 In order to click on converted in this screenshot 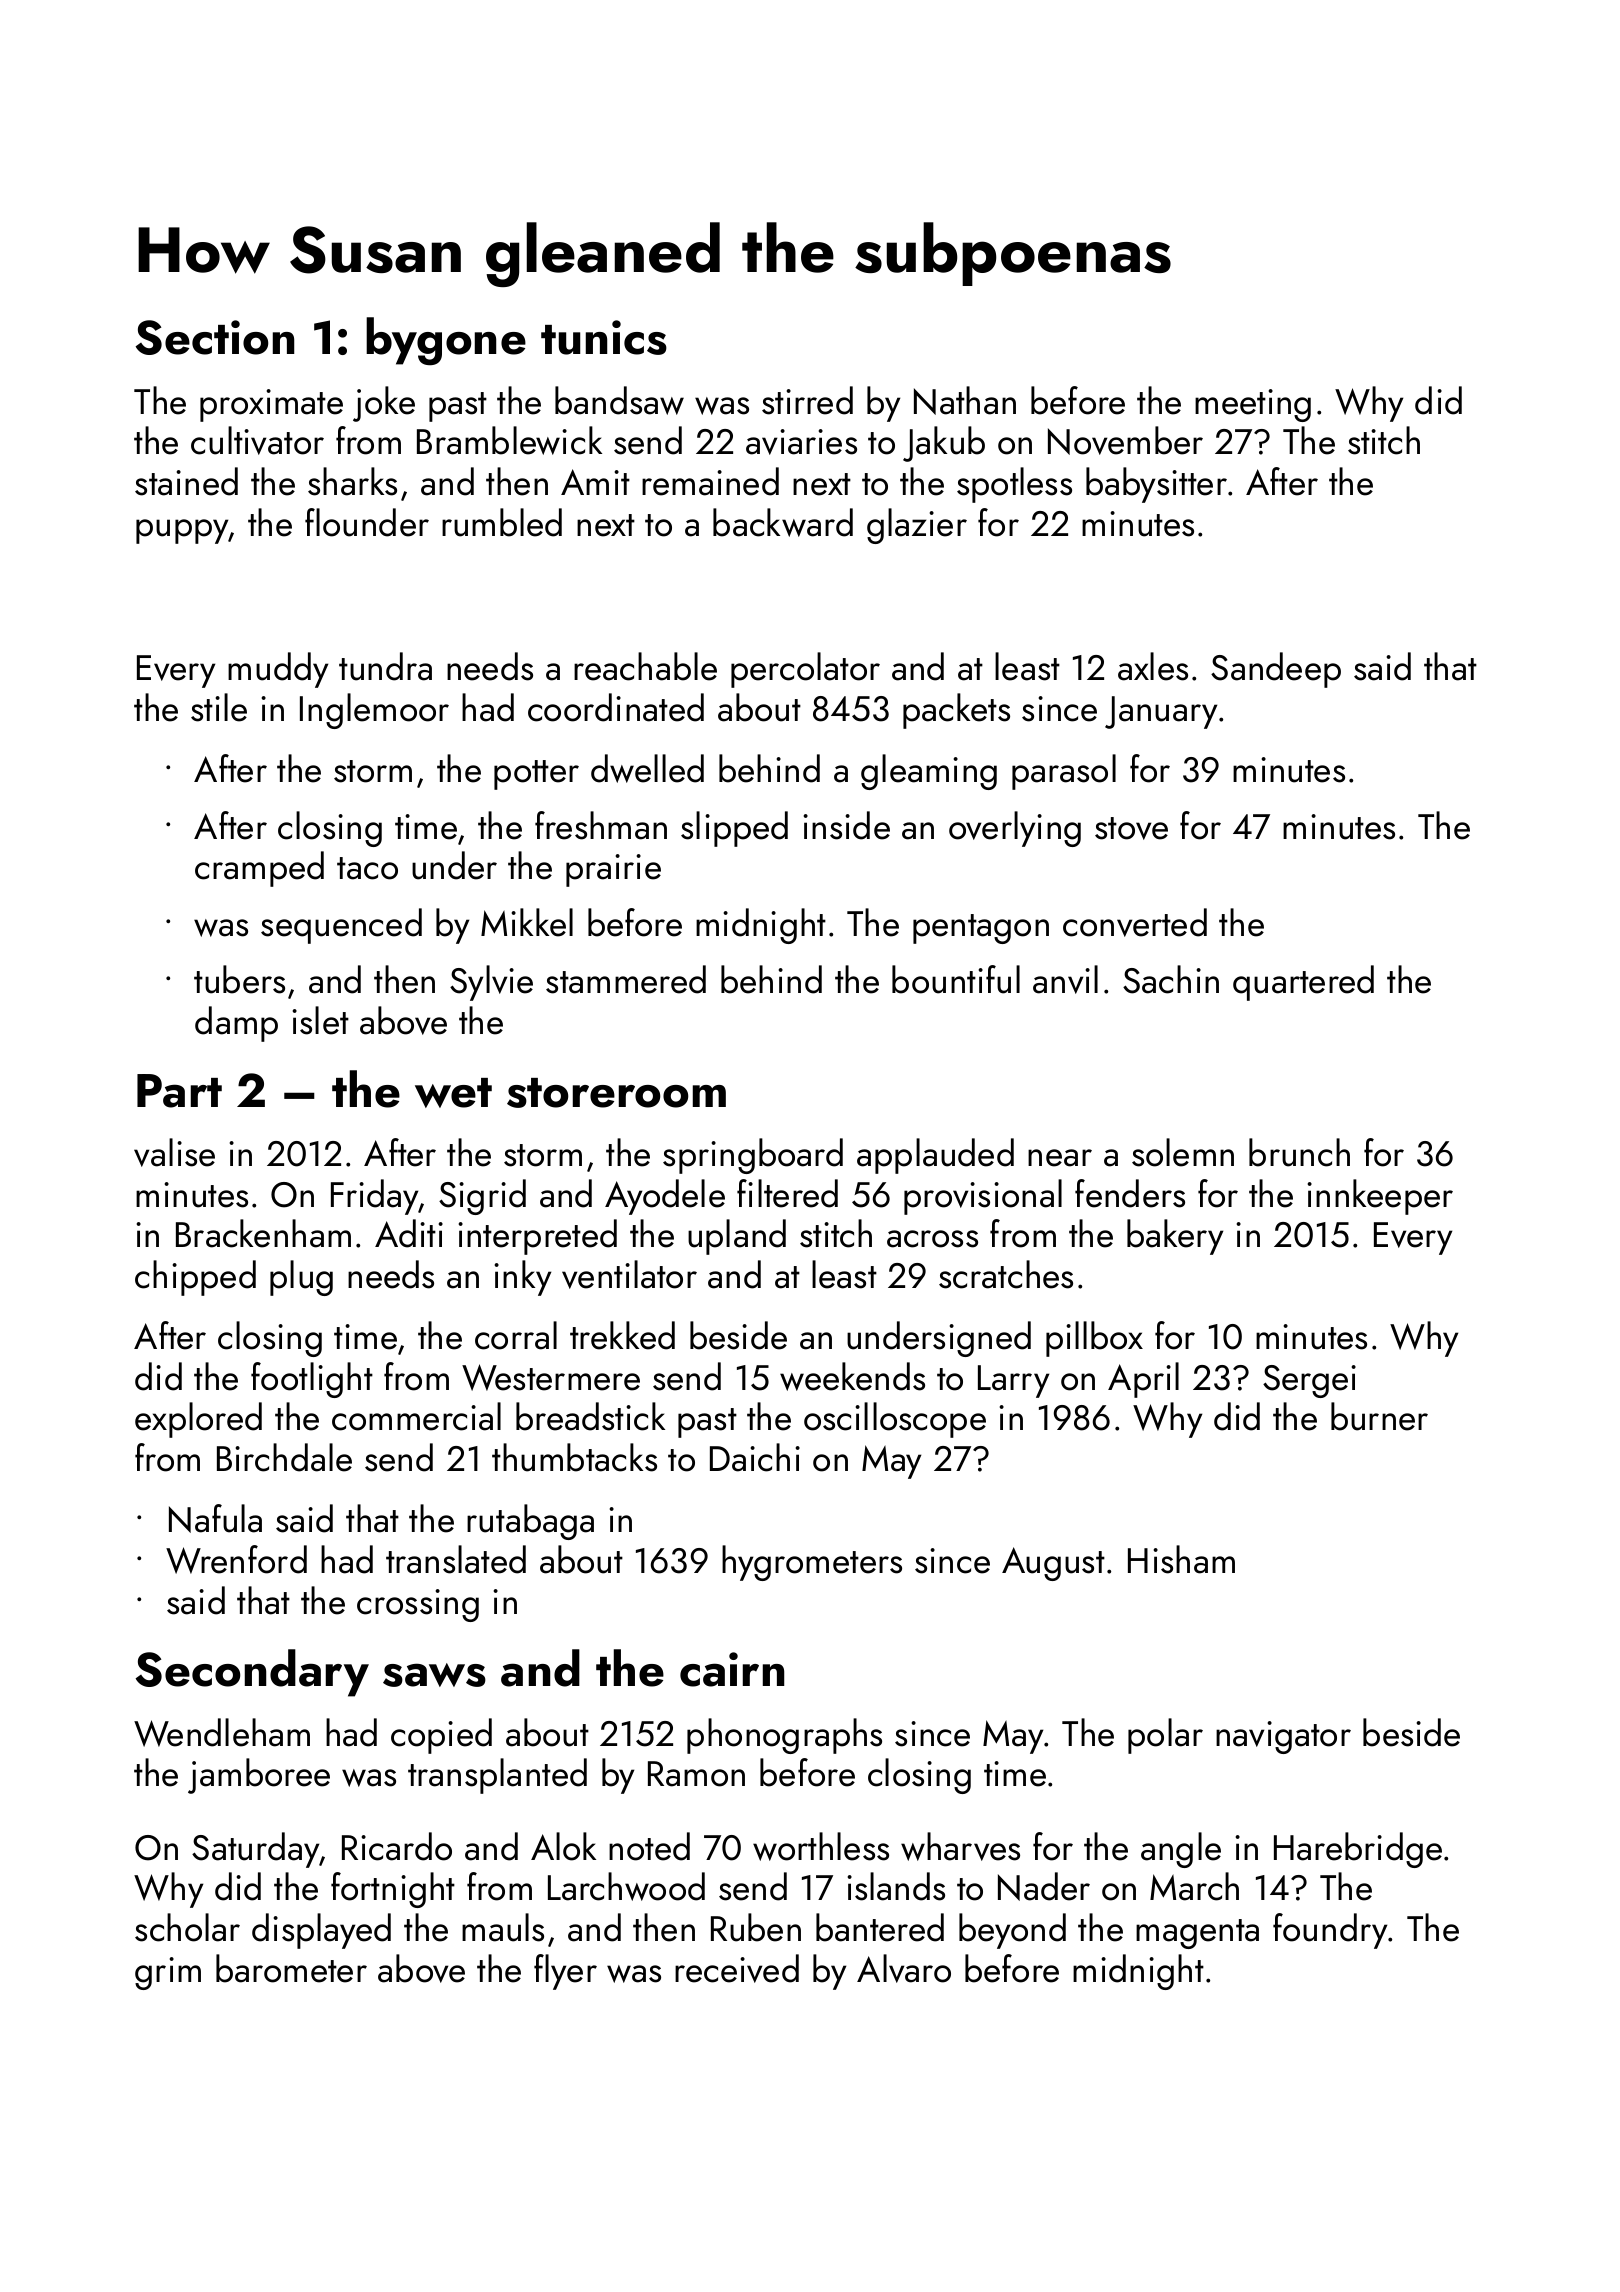, I will do `click(1135, 922)`.
